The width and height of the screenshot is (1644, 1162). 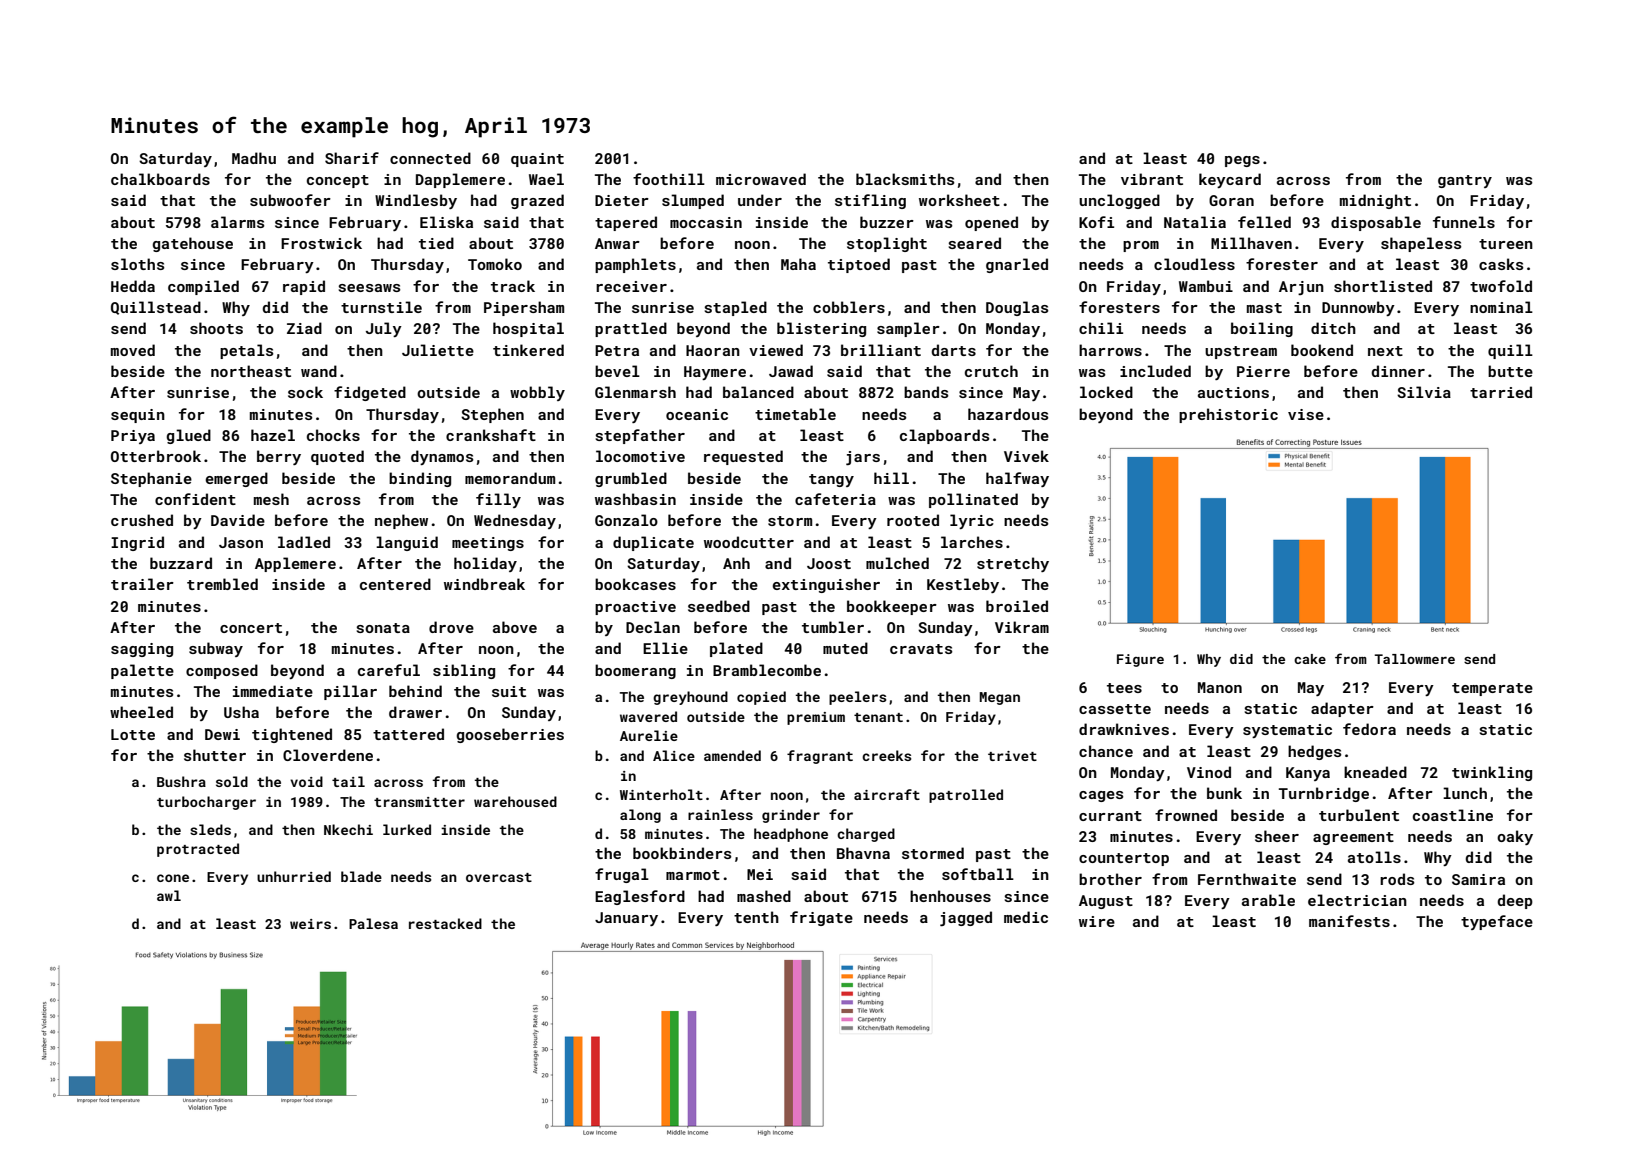 I want to click on next, so click(x=1385, y=351).
